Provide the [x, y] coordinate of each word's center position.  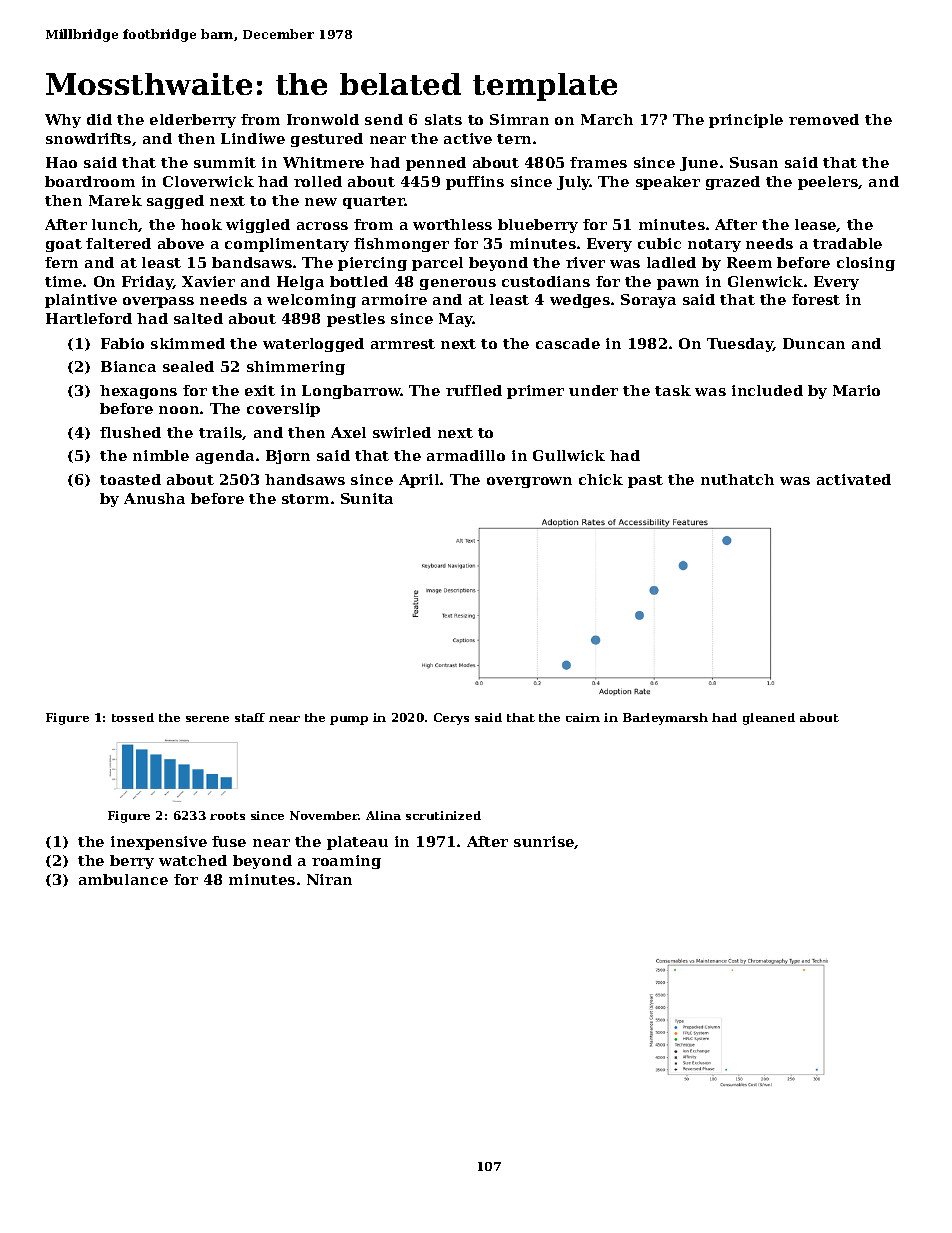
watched [193, 860]
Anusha [154, 498]
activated [854, 479]
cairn [583, 717]
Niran [329, 879]
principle [746, 121]
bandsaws [252, 262]
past [645, 481]
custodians [546, 281]
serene [207, 719]
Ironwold [323, 119]
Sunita [367, 498]
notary [714, 245]
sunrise [544, 842]
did [99, 119]
